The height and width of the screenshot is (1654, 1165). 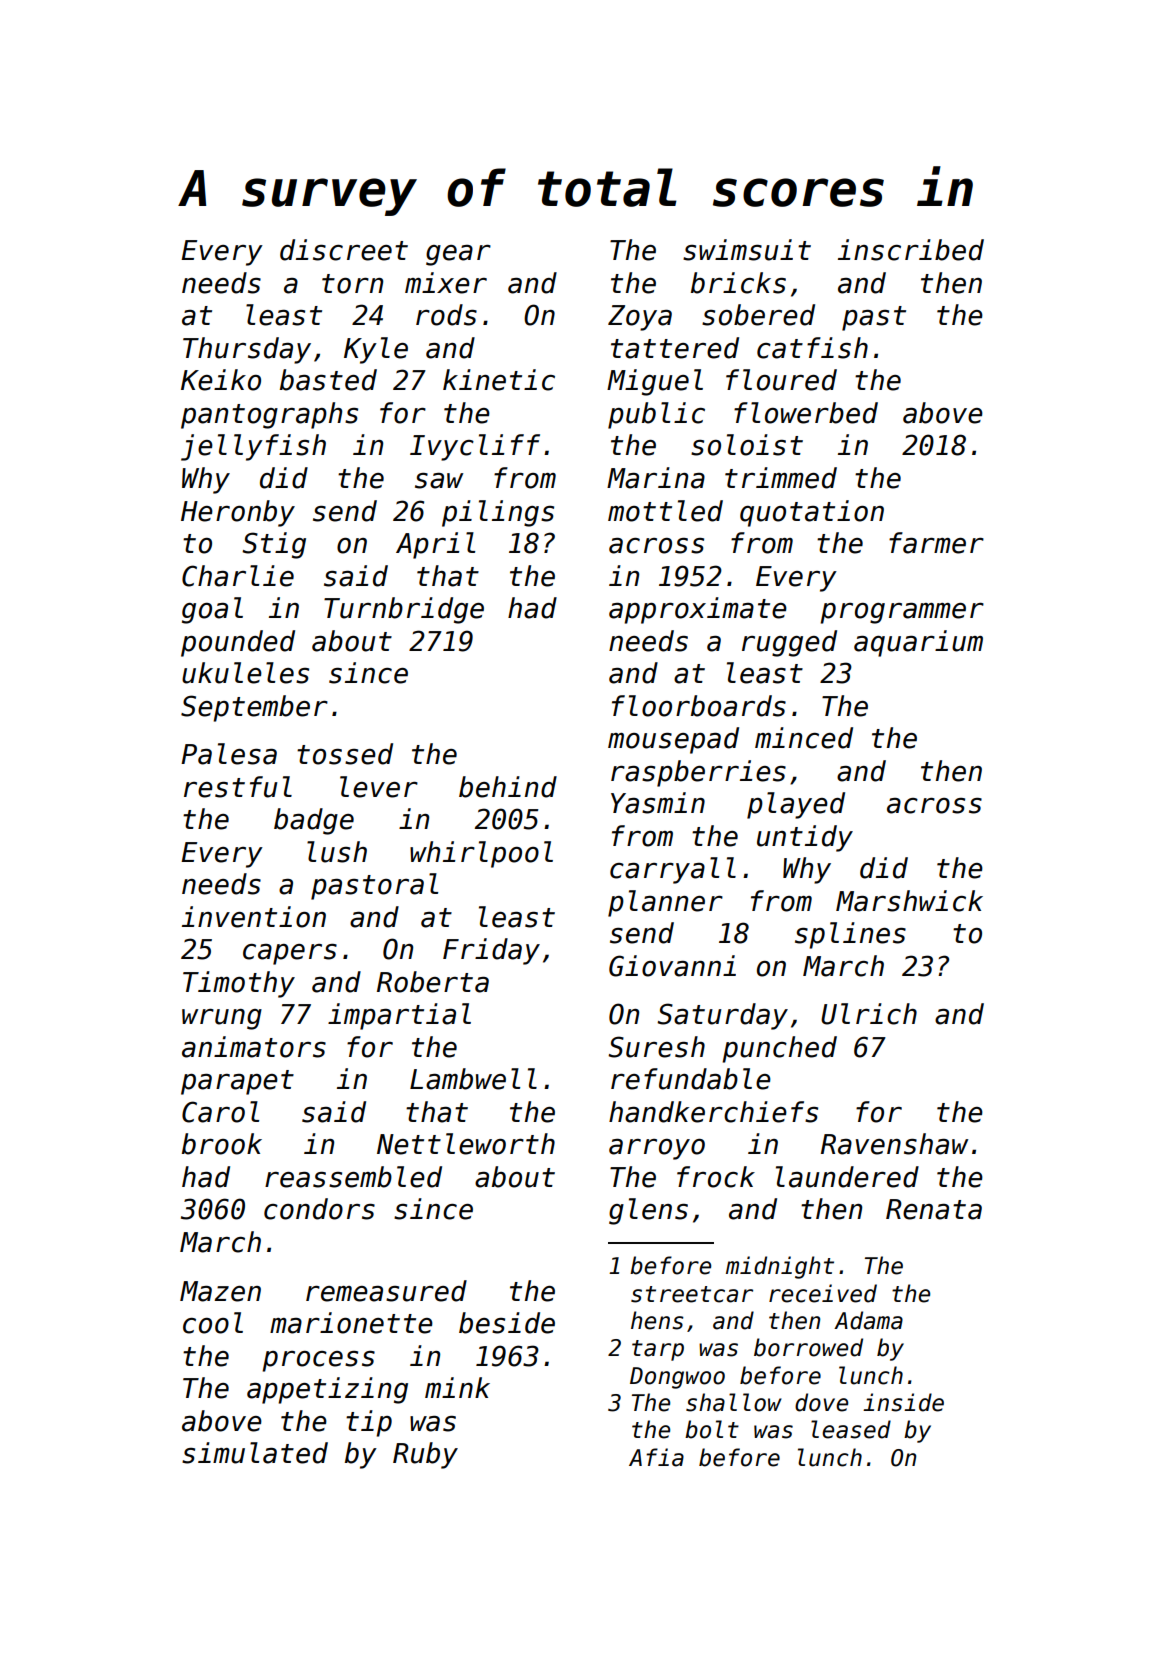 I want to click on cool, so click(x=213, y=1323).
